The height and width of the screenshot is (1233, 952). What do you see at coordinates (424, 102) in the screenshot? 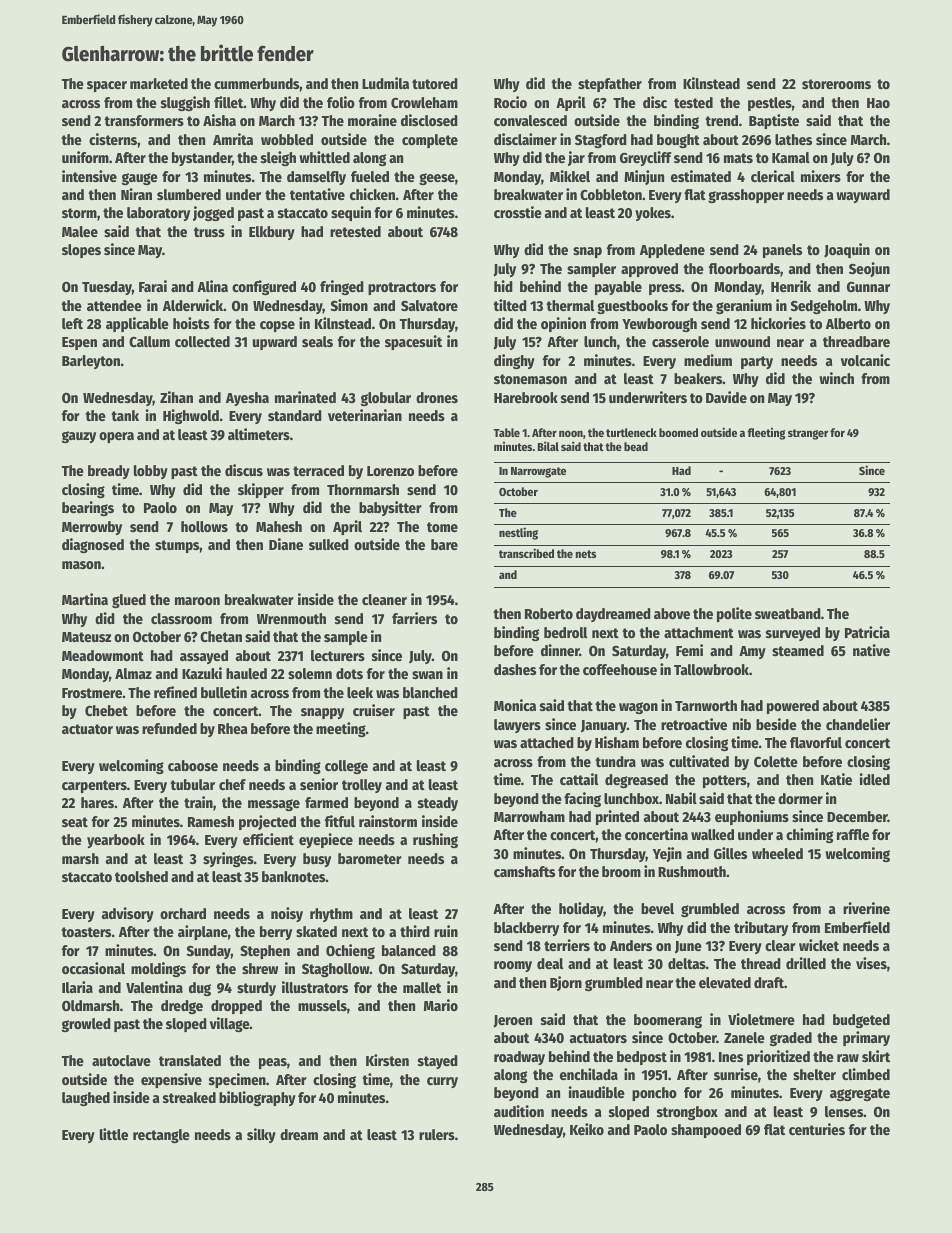
I see `Crowleham` at bounding box center [424, 102].
